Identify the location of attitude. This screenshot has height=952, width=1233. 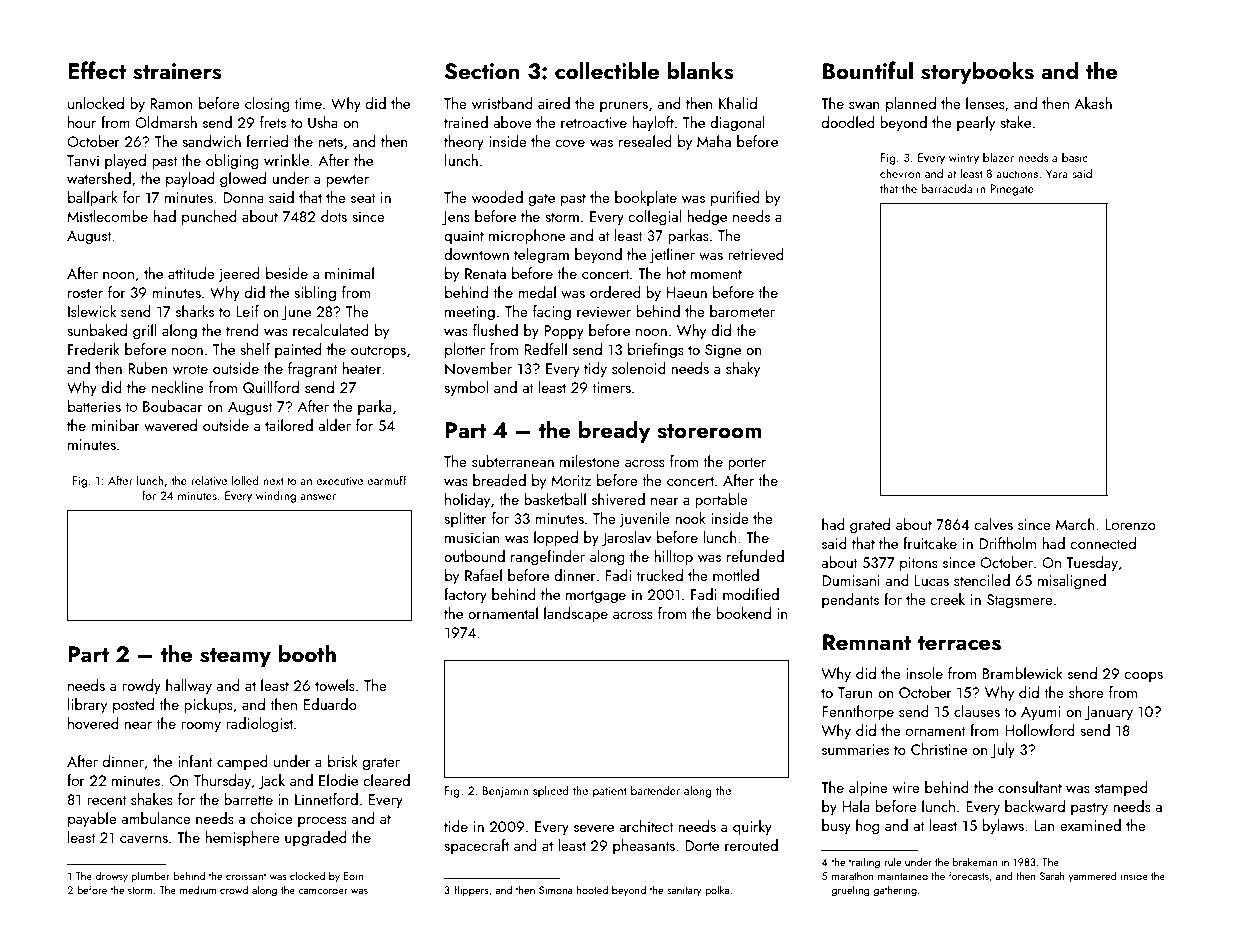
(191, 273).
